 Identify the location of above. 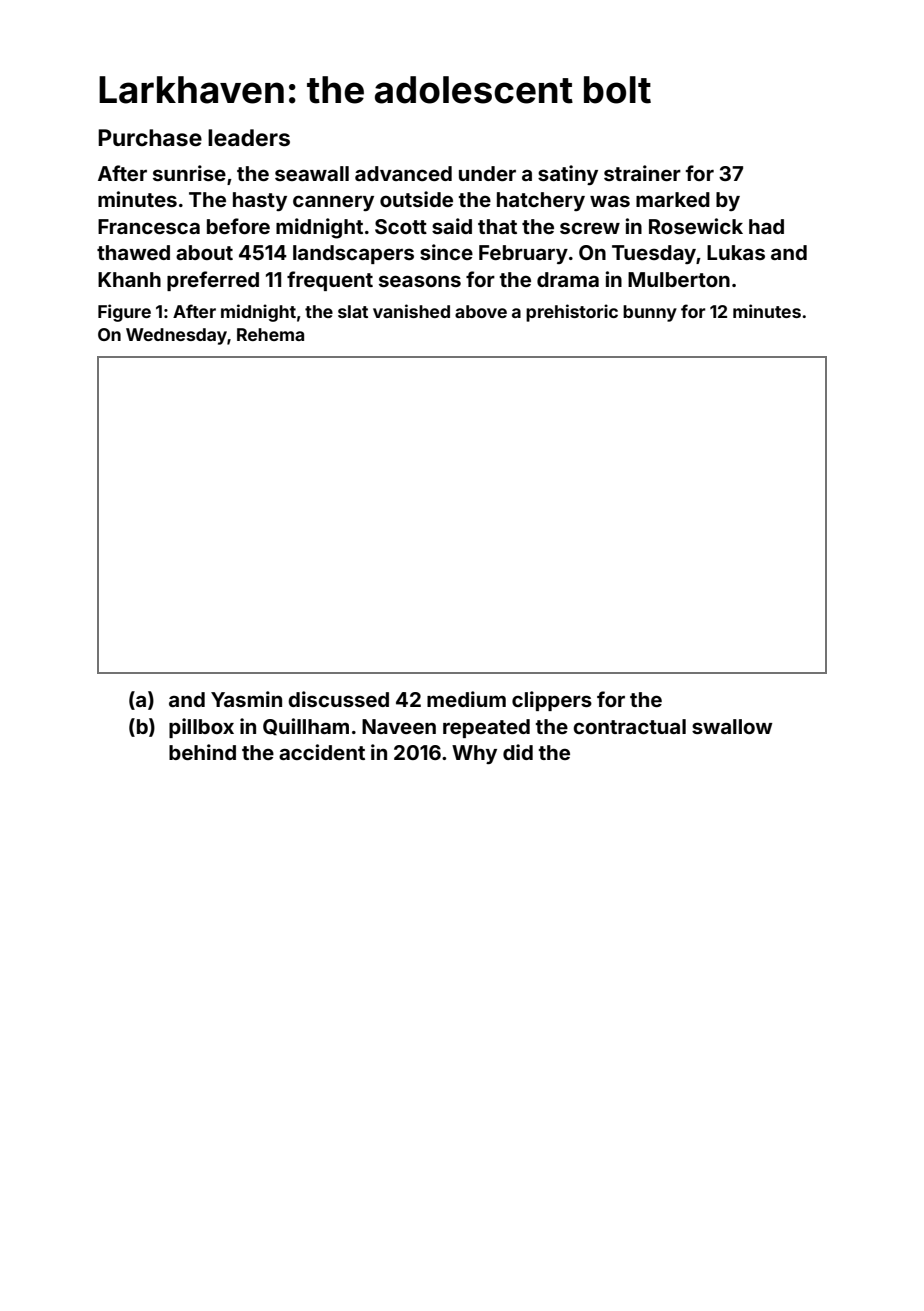
(481, 311).
